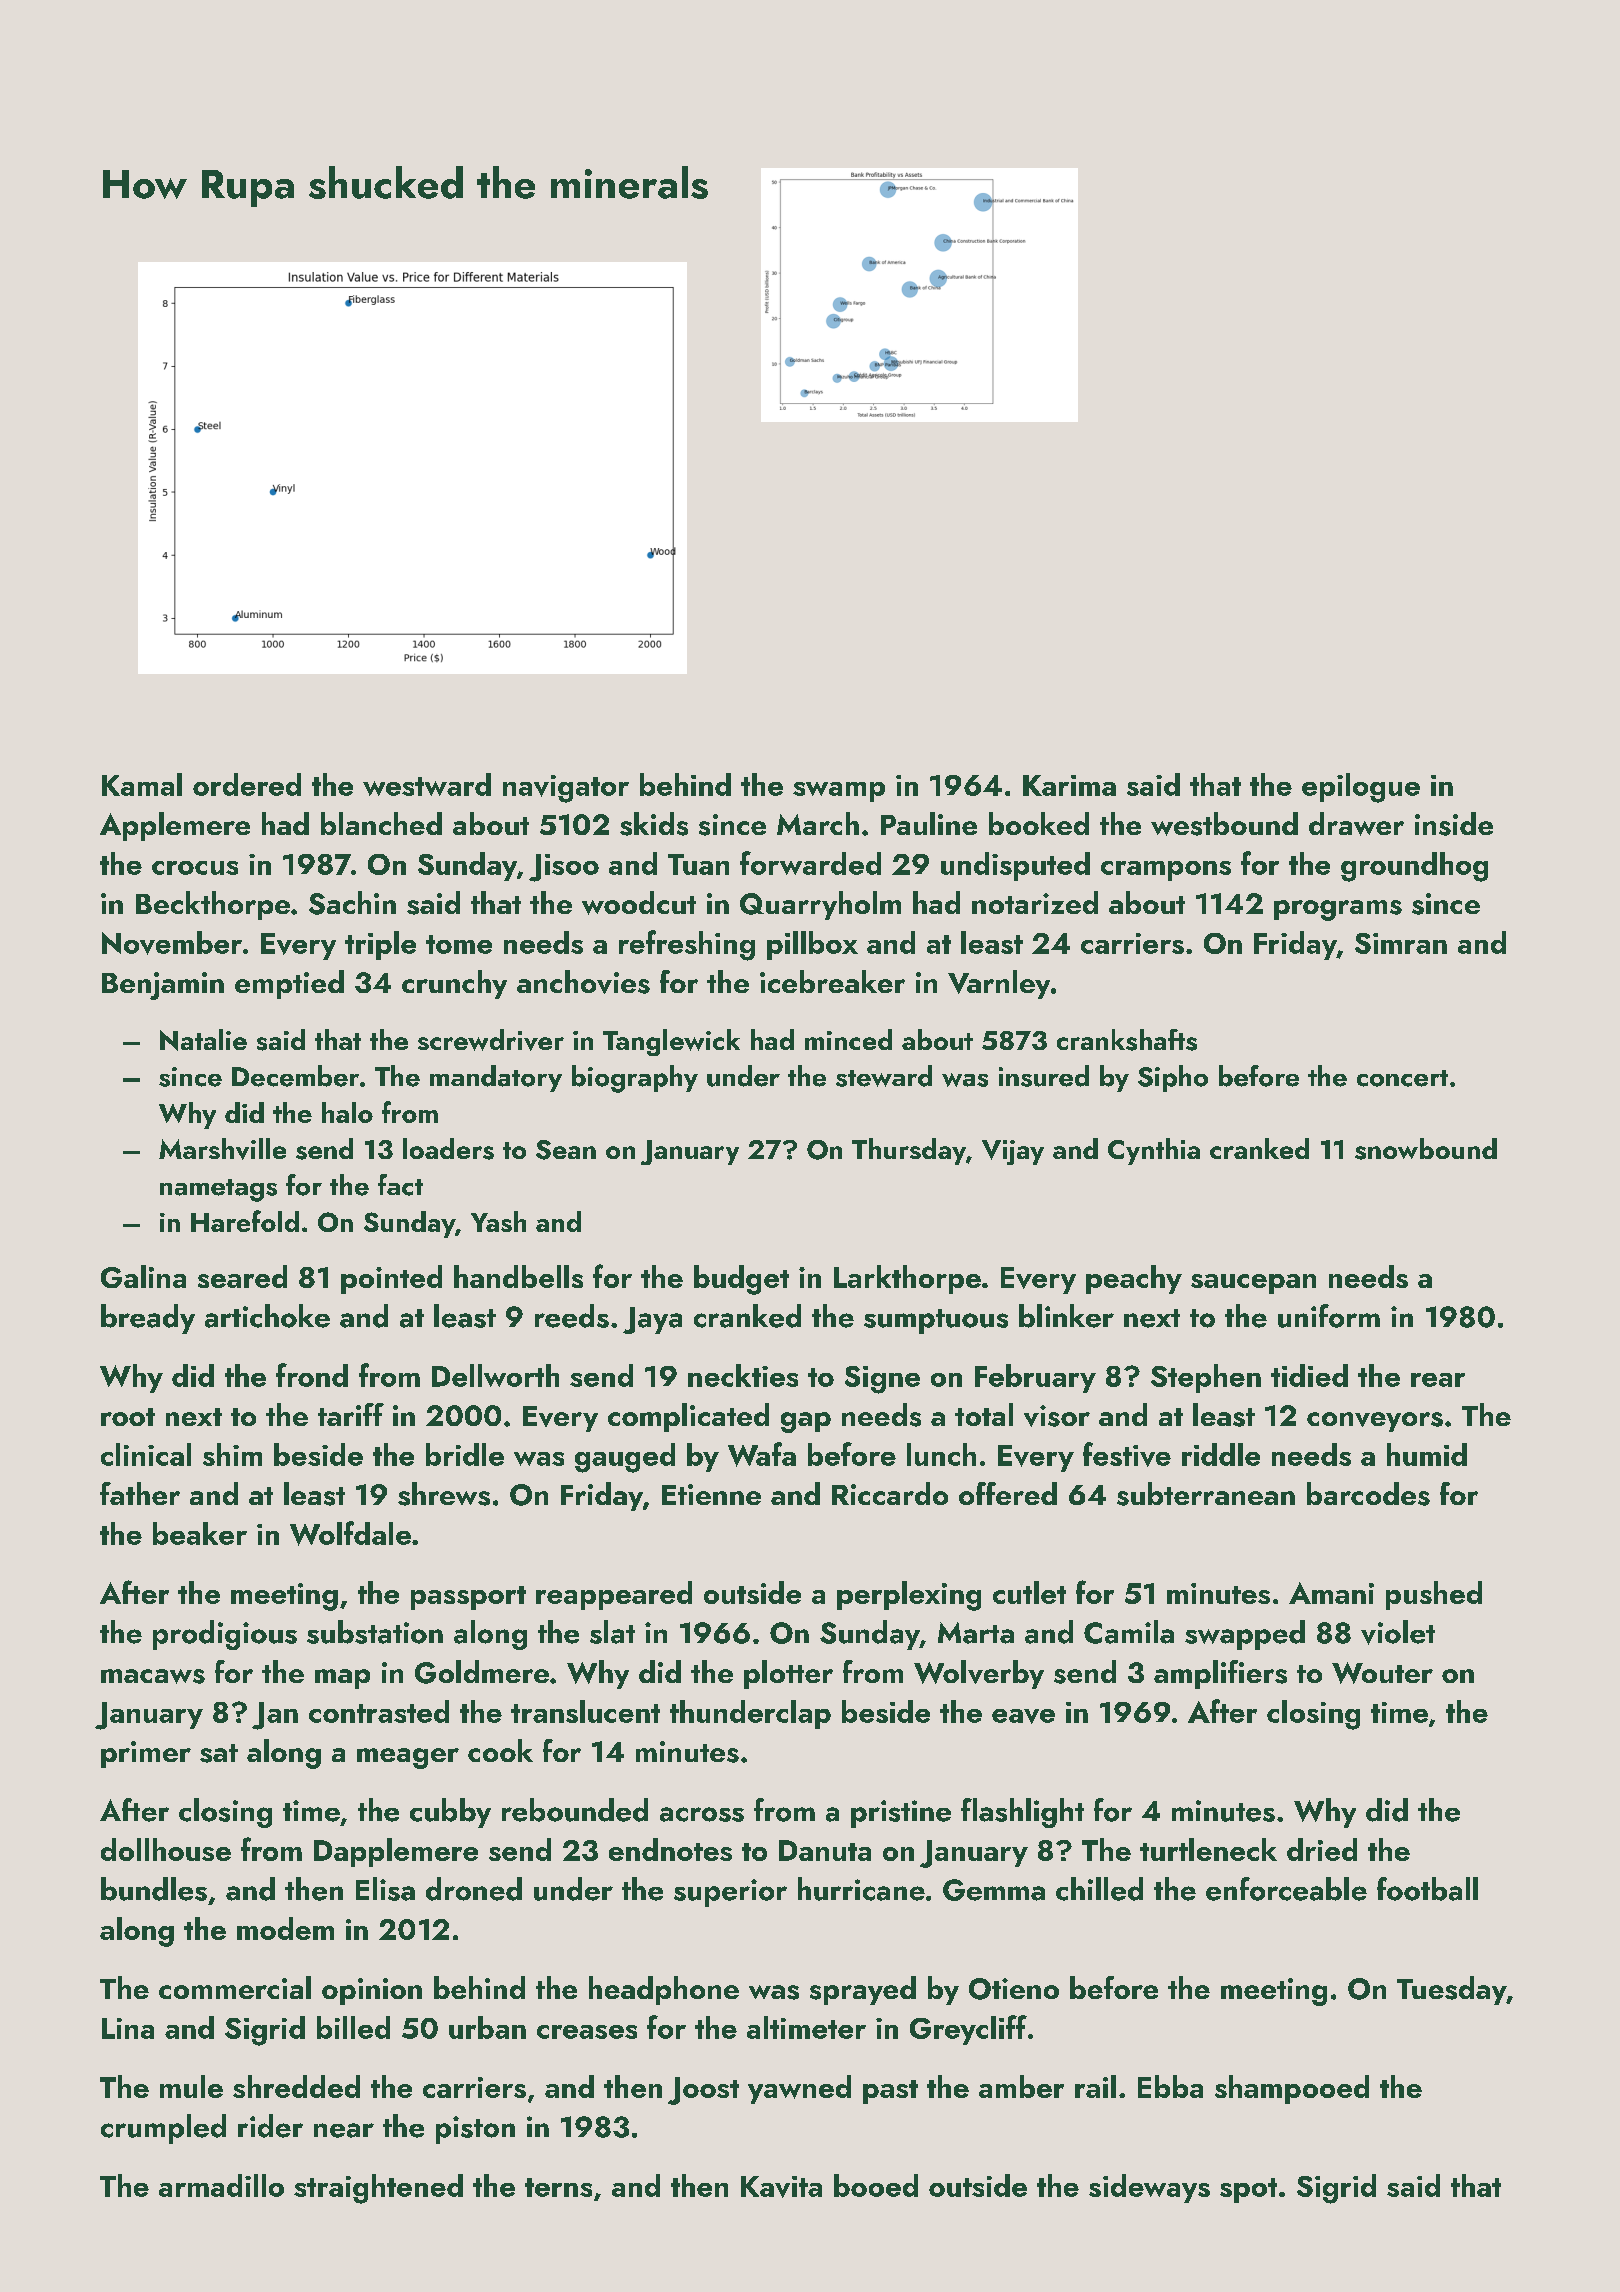 This image has height=2292, width=1620. What do you see at coordinates (703, 2091) in the image?
I see `Joost` at bounding box center [703, 2091].
